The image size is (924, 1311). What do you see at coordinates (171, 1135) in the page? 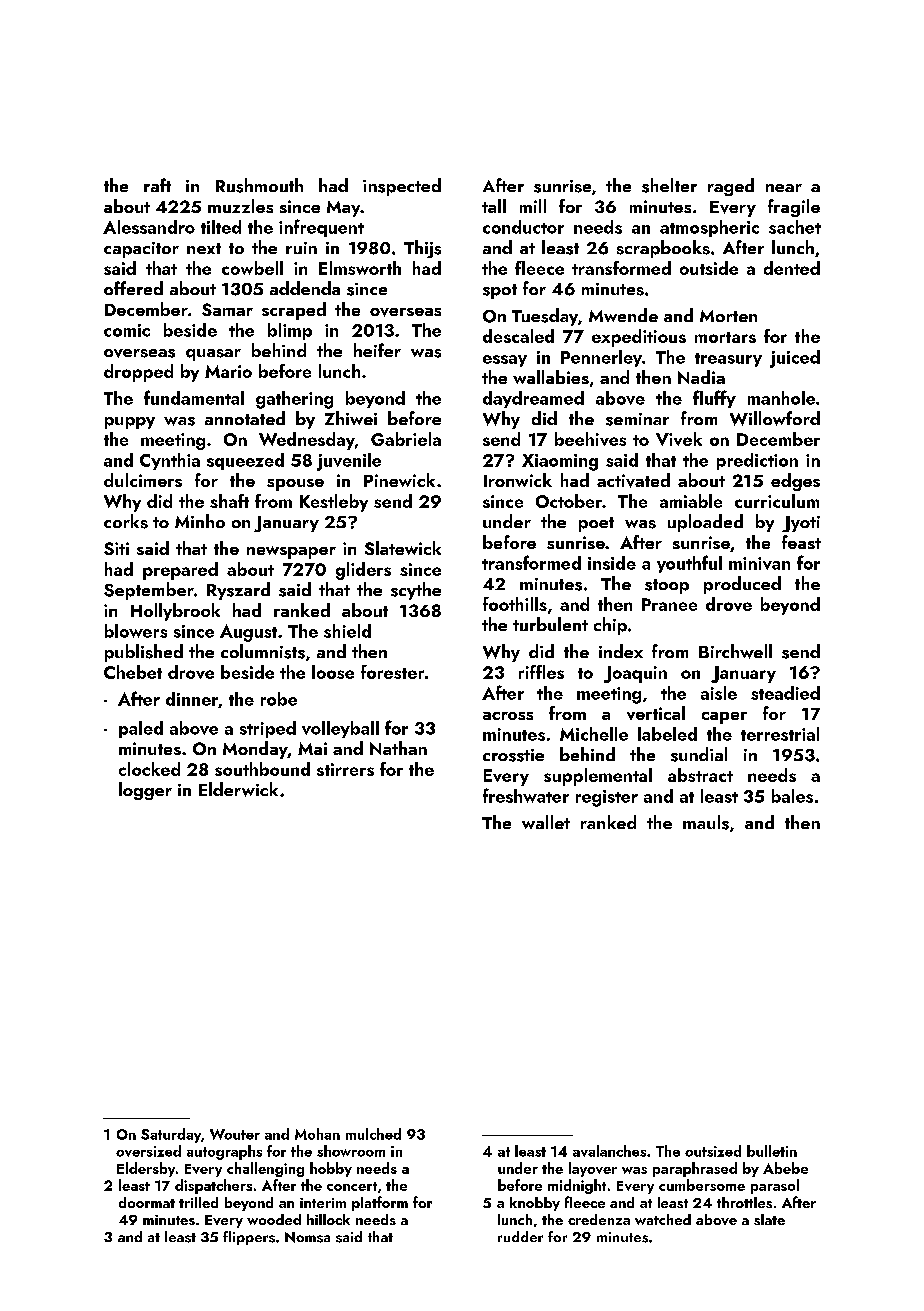
I see `Saturday` at bounding box center [171, 1135].
